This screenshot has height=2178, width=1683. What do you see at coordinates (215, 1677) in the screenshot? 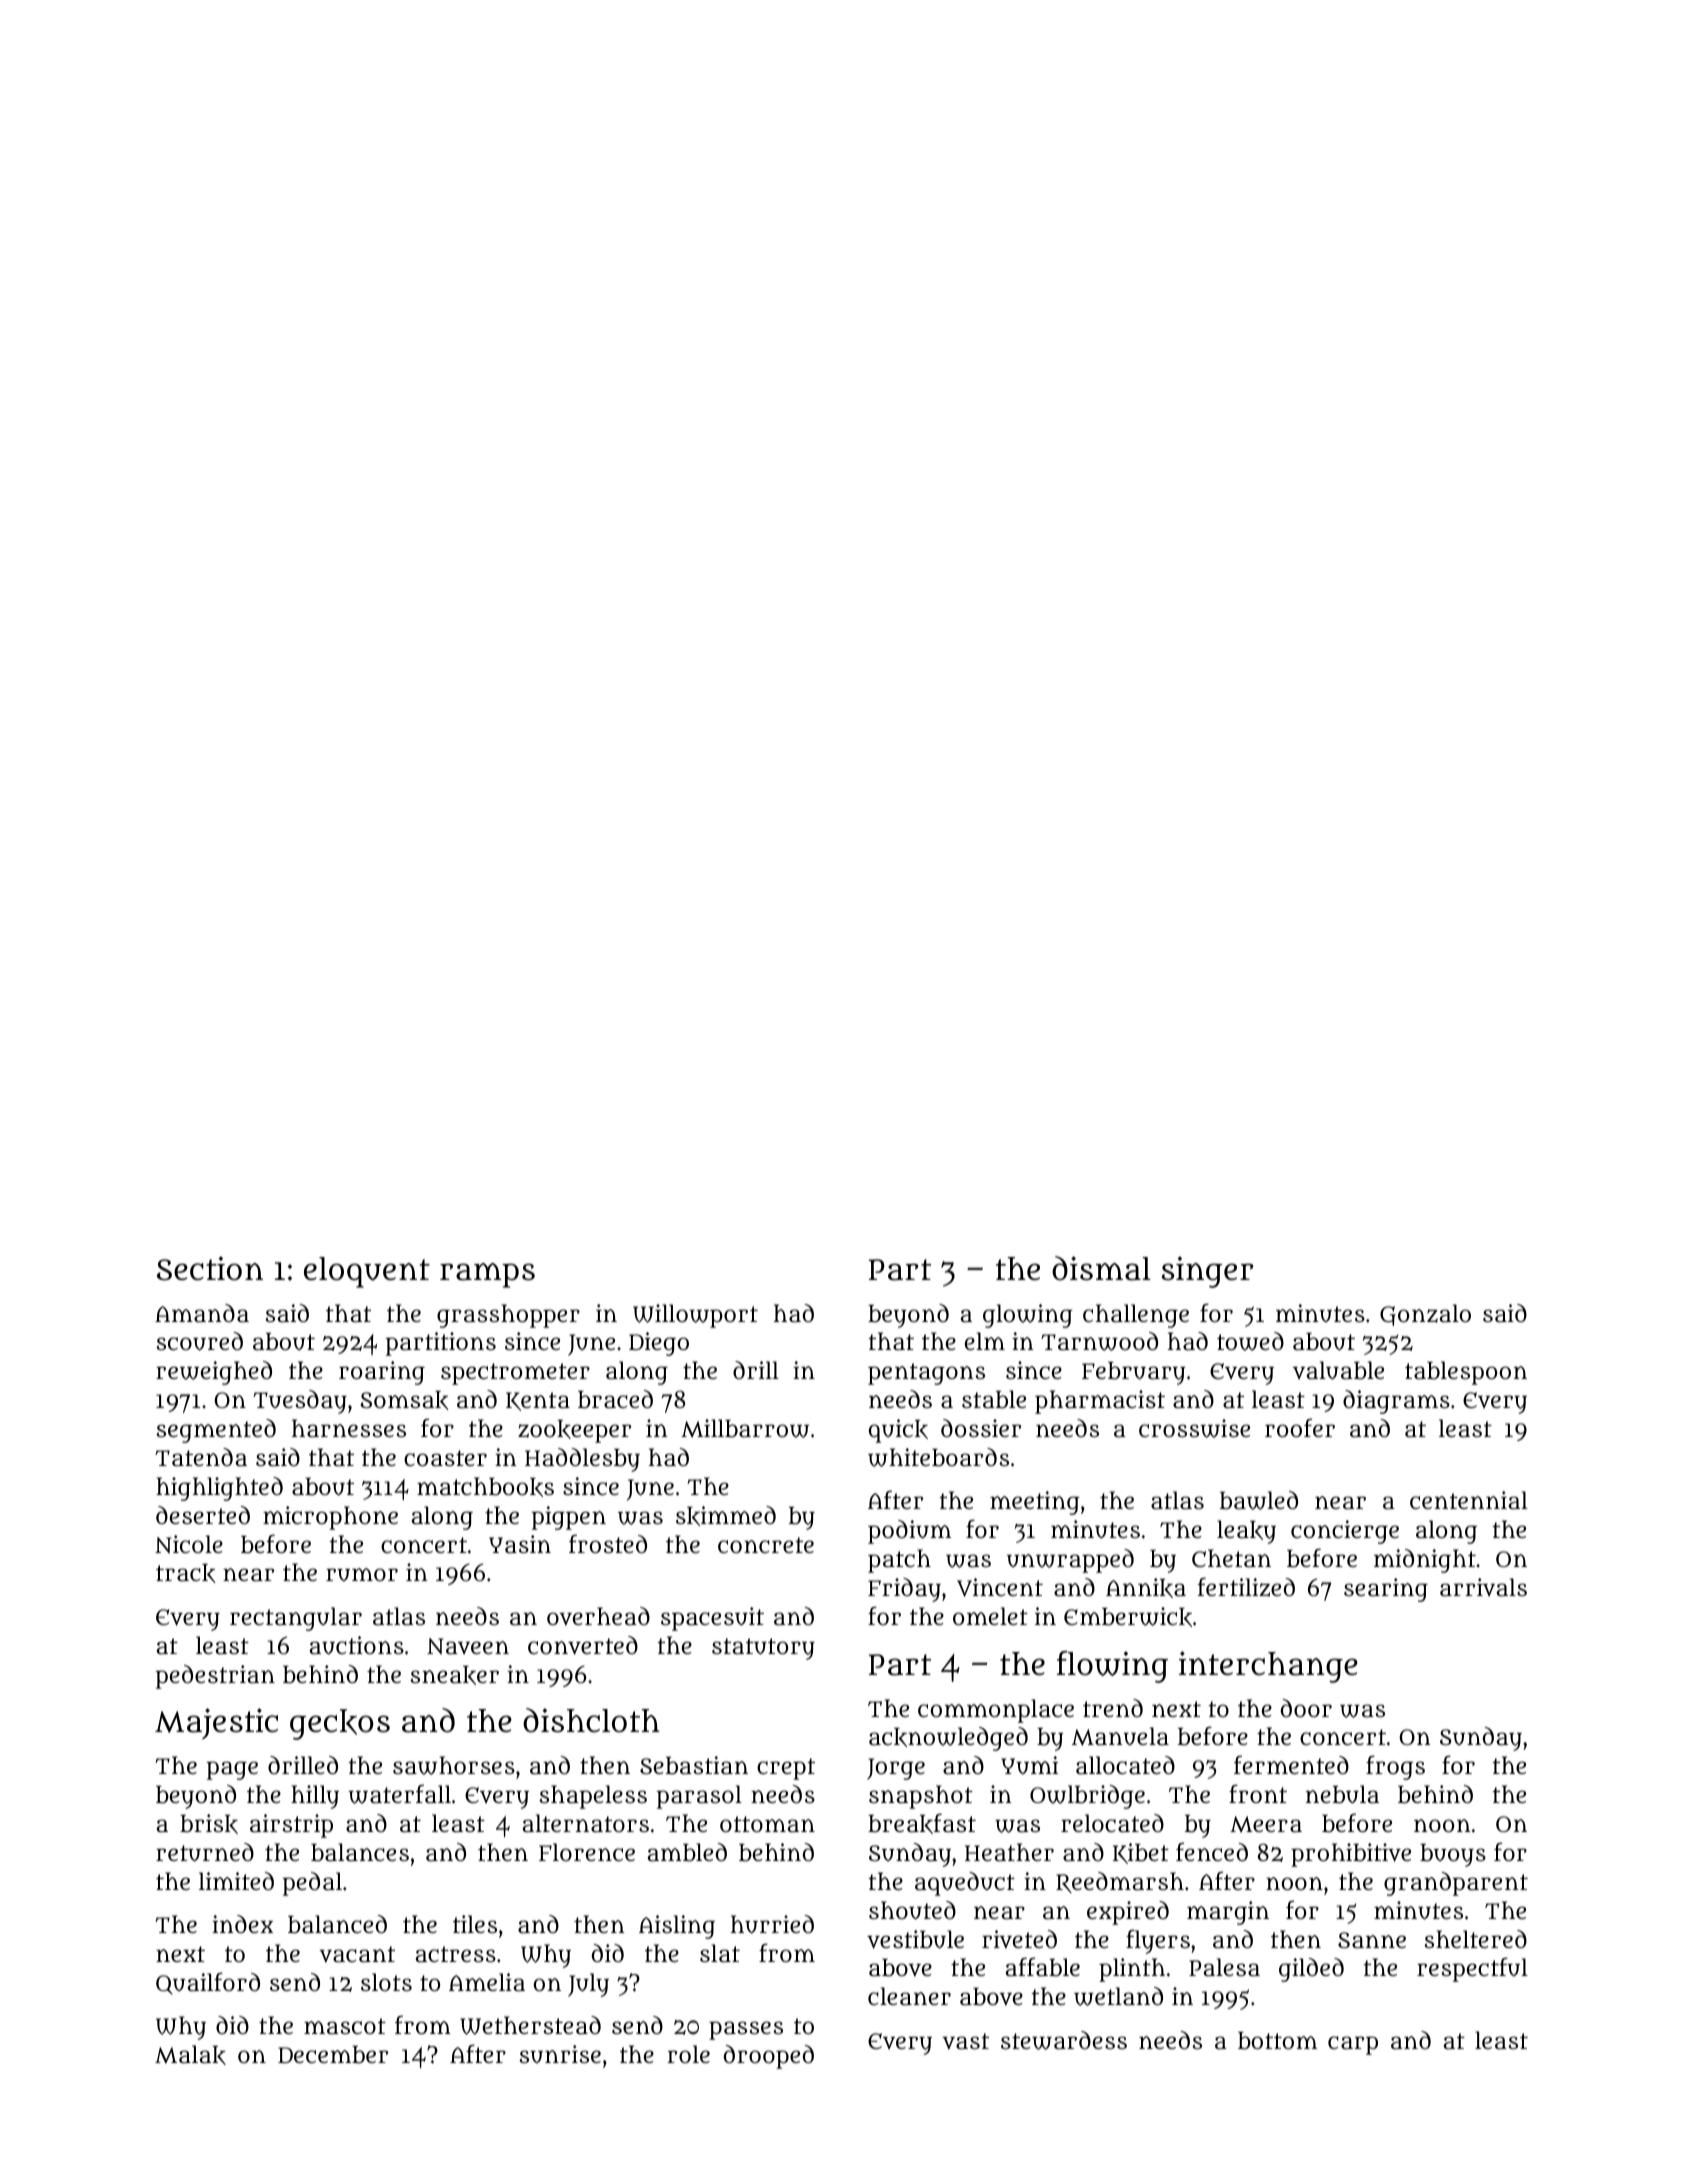
I see `pedestrian` at bounding box center [215, 1677].
